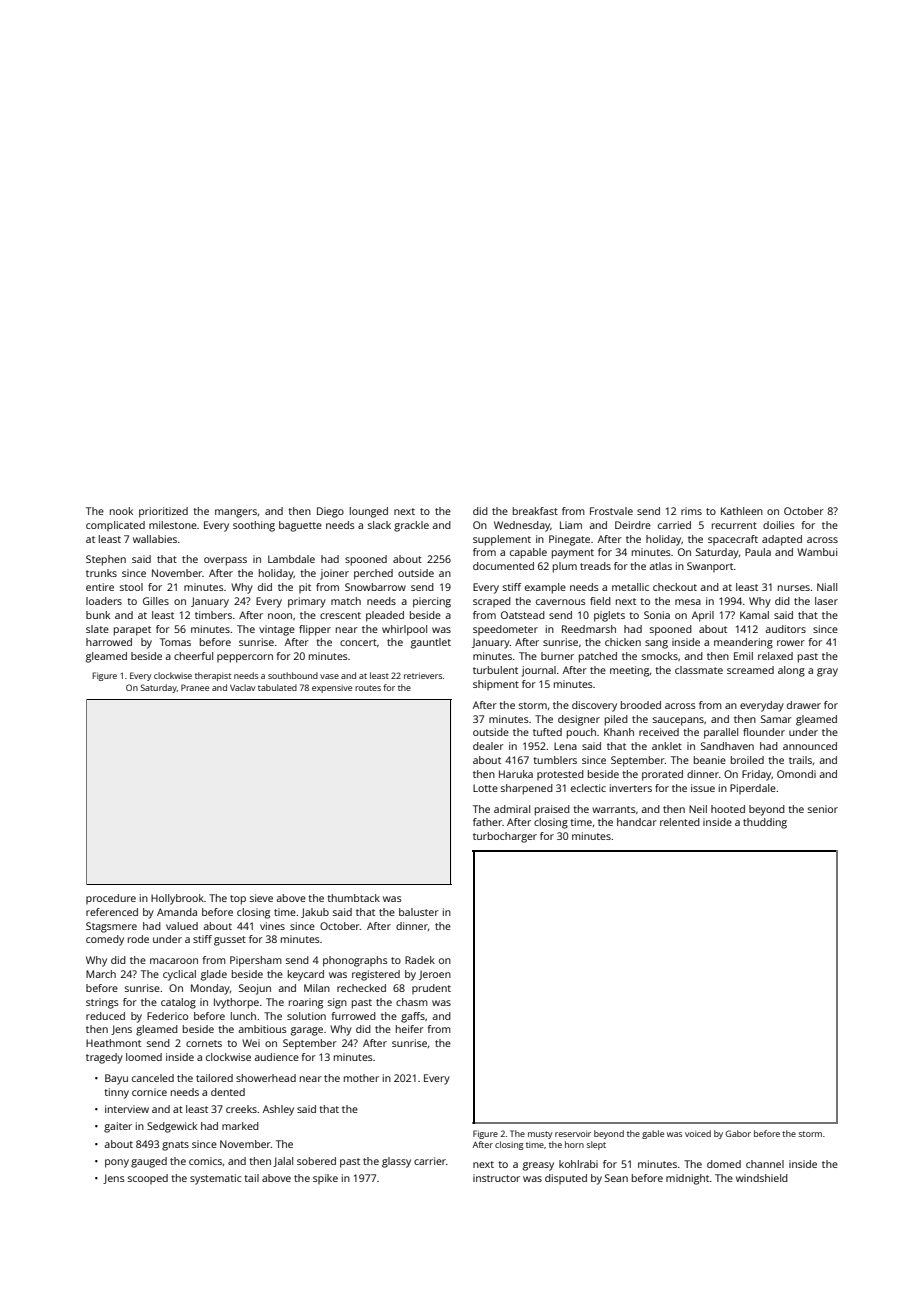 Image resolution: width=924 pixels, height=1308 pixels. Describe the element at coordinates (213, 615) in the document. I see `timbers` at that location.
